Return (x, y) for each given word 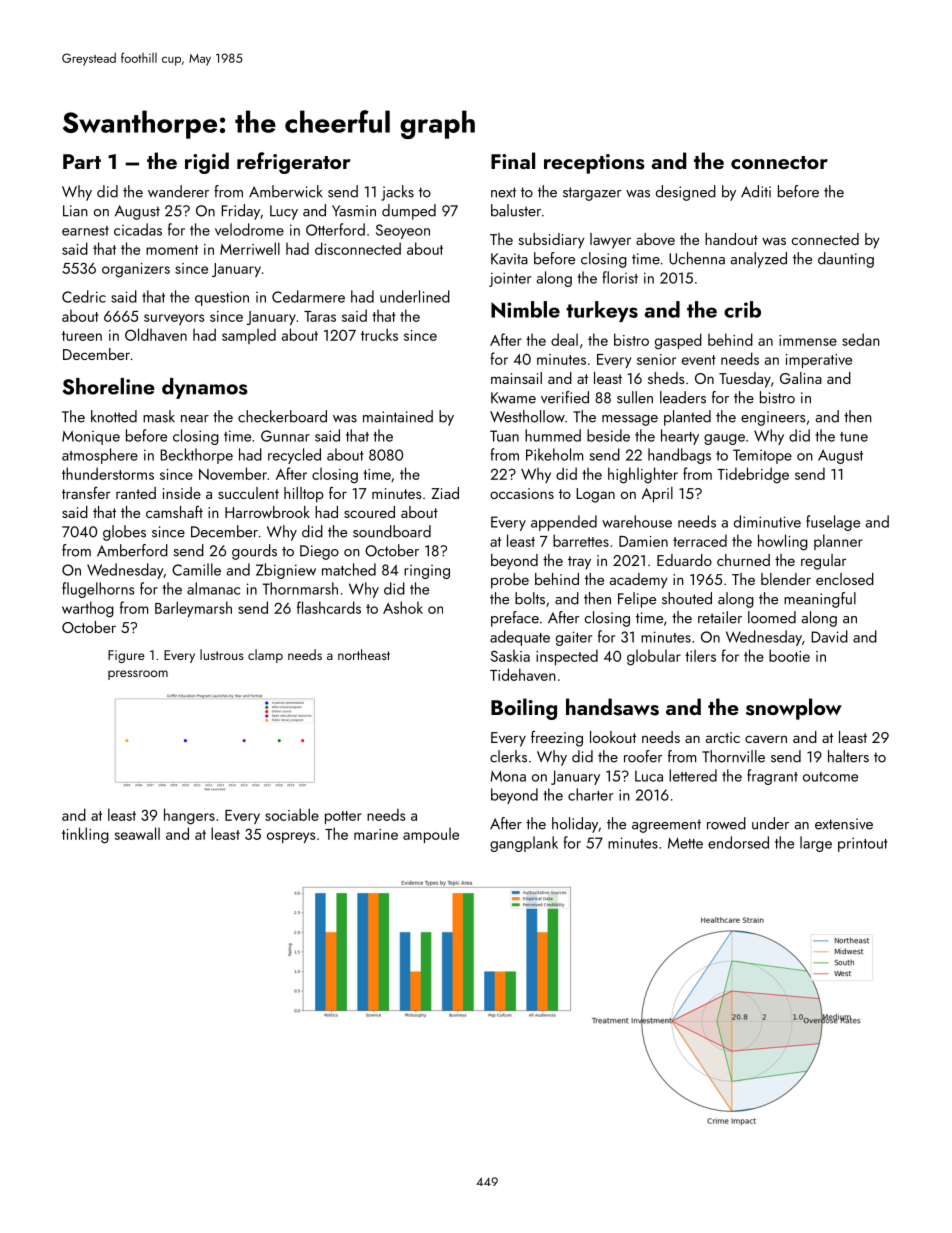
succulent (248, 493)
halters (848, 756)
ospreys (291, 837)
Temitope (762, 456)
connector (779, 162)
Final (513, 160)
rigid (207, 163)
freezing (557, 739)
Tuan (504, 436)
